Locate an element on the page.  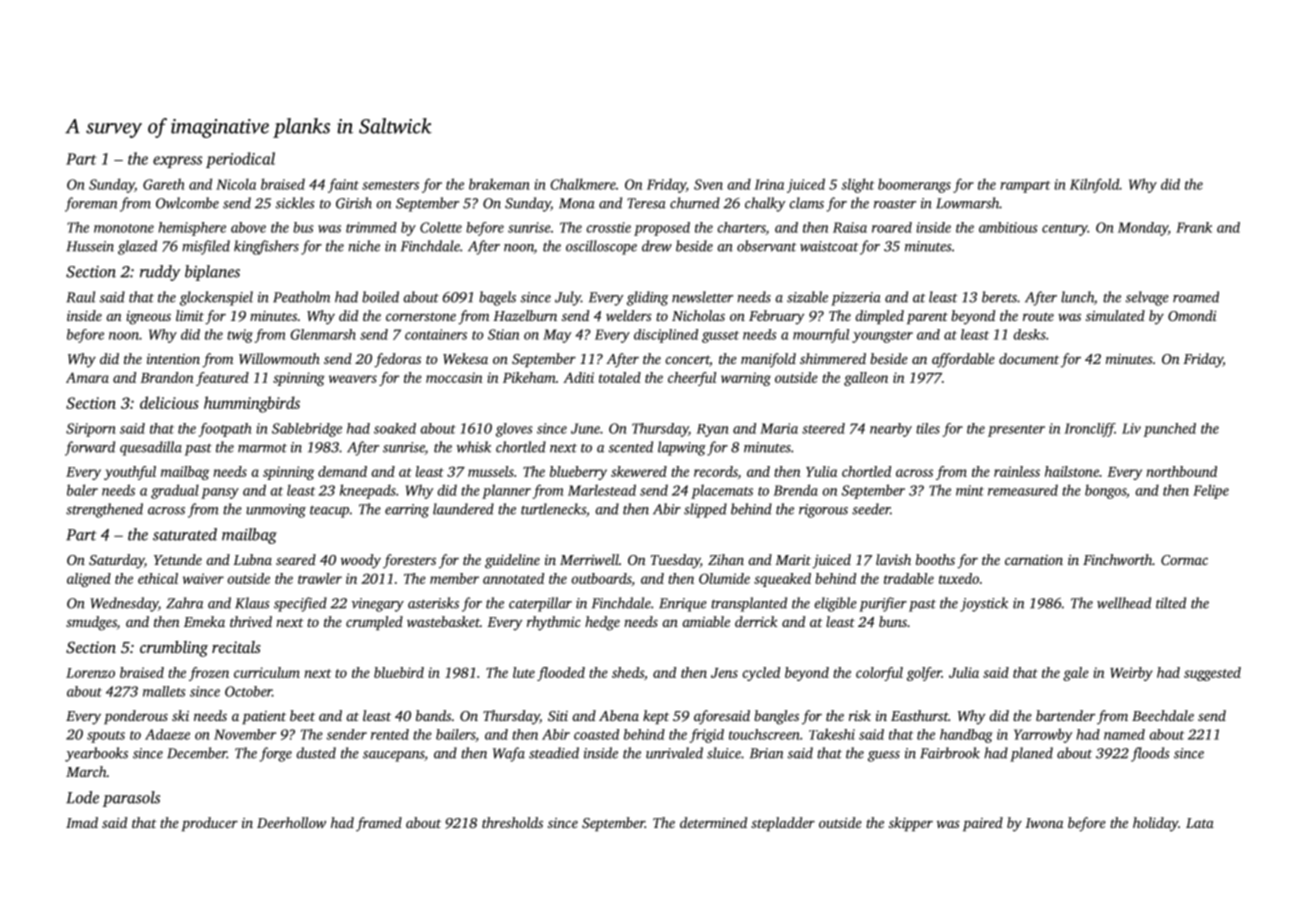
bus is located at coordinates (303, 227).
